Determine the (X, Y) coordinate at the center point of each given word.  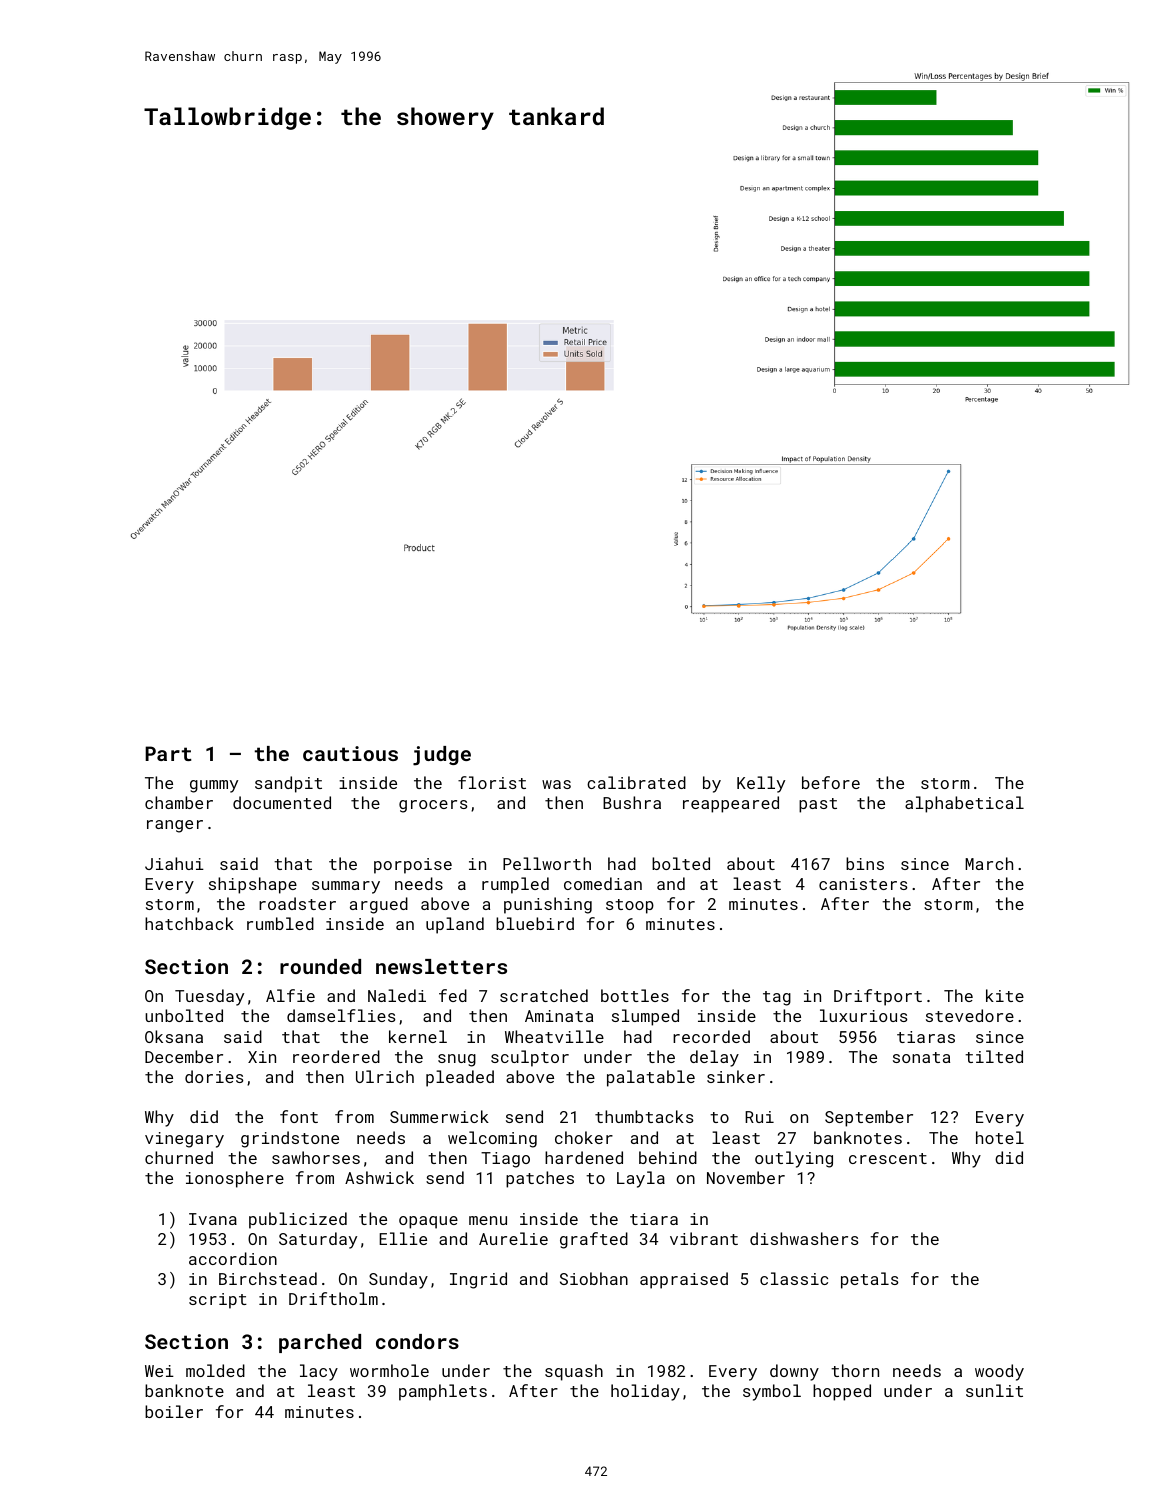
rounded (320, 966)
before (831, 782)
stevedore (970, 1015)
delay (714, 1058)
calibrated (636, 782)
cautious (350, 753)
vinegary (184, 1140)
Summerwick (439, 1116)
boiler (174, 1411)
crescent (888, 1158)
